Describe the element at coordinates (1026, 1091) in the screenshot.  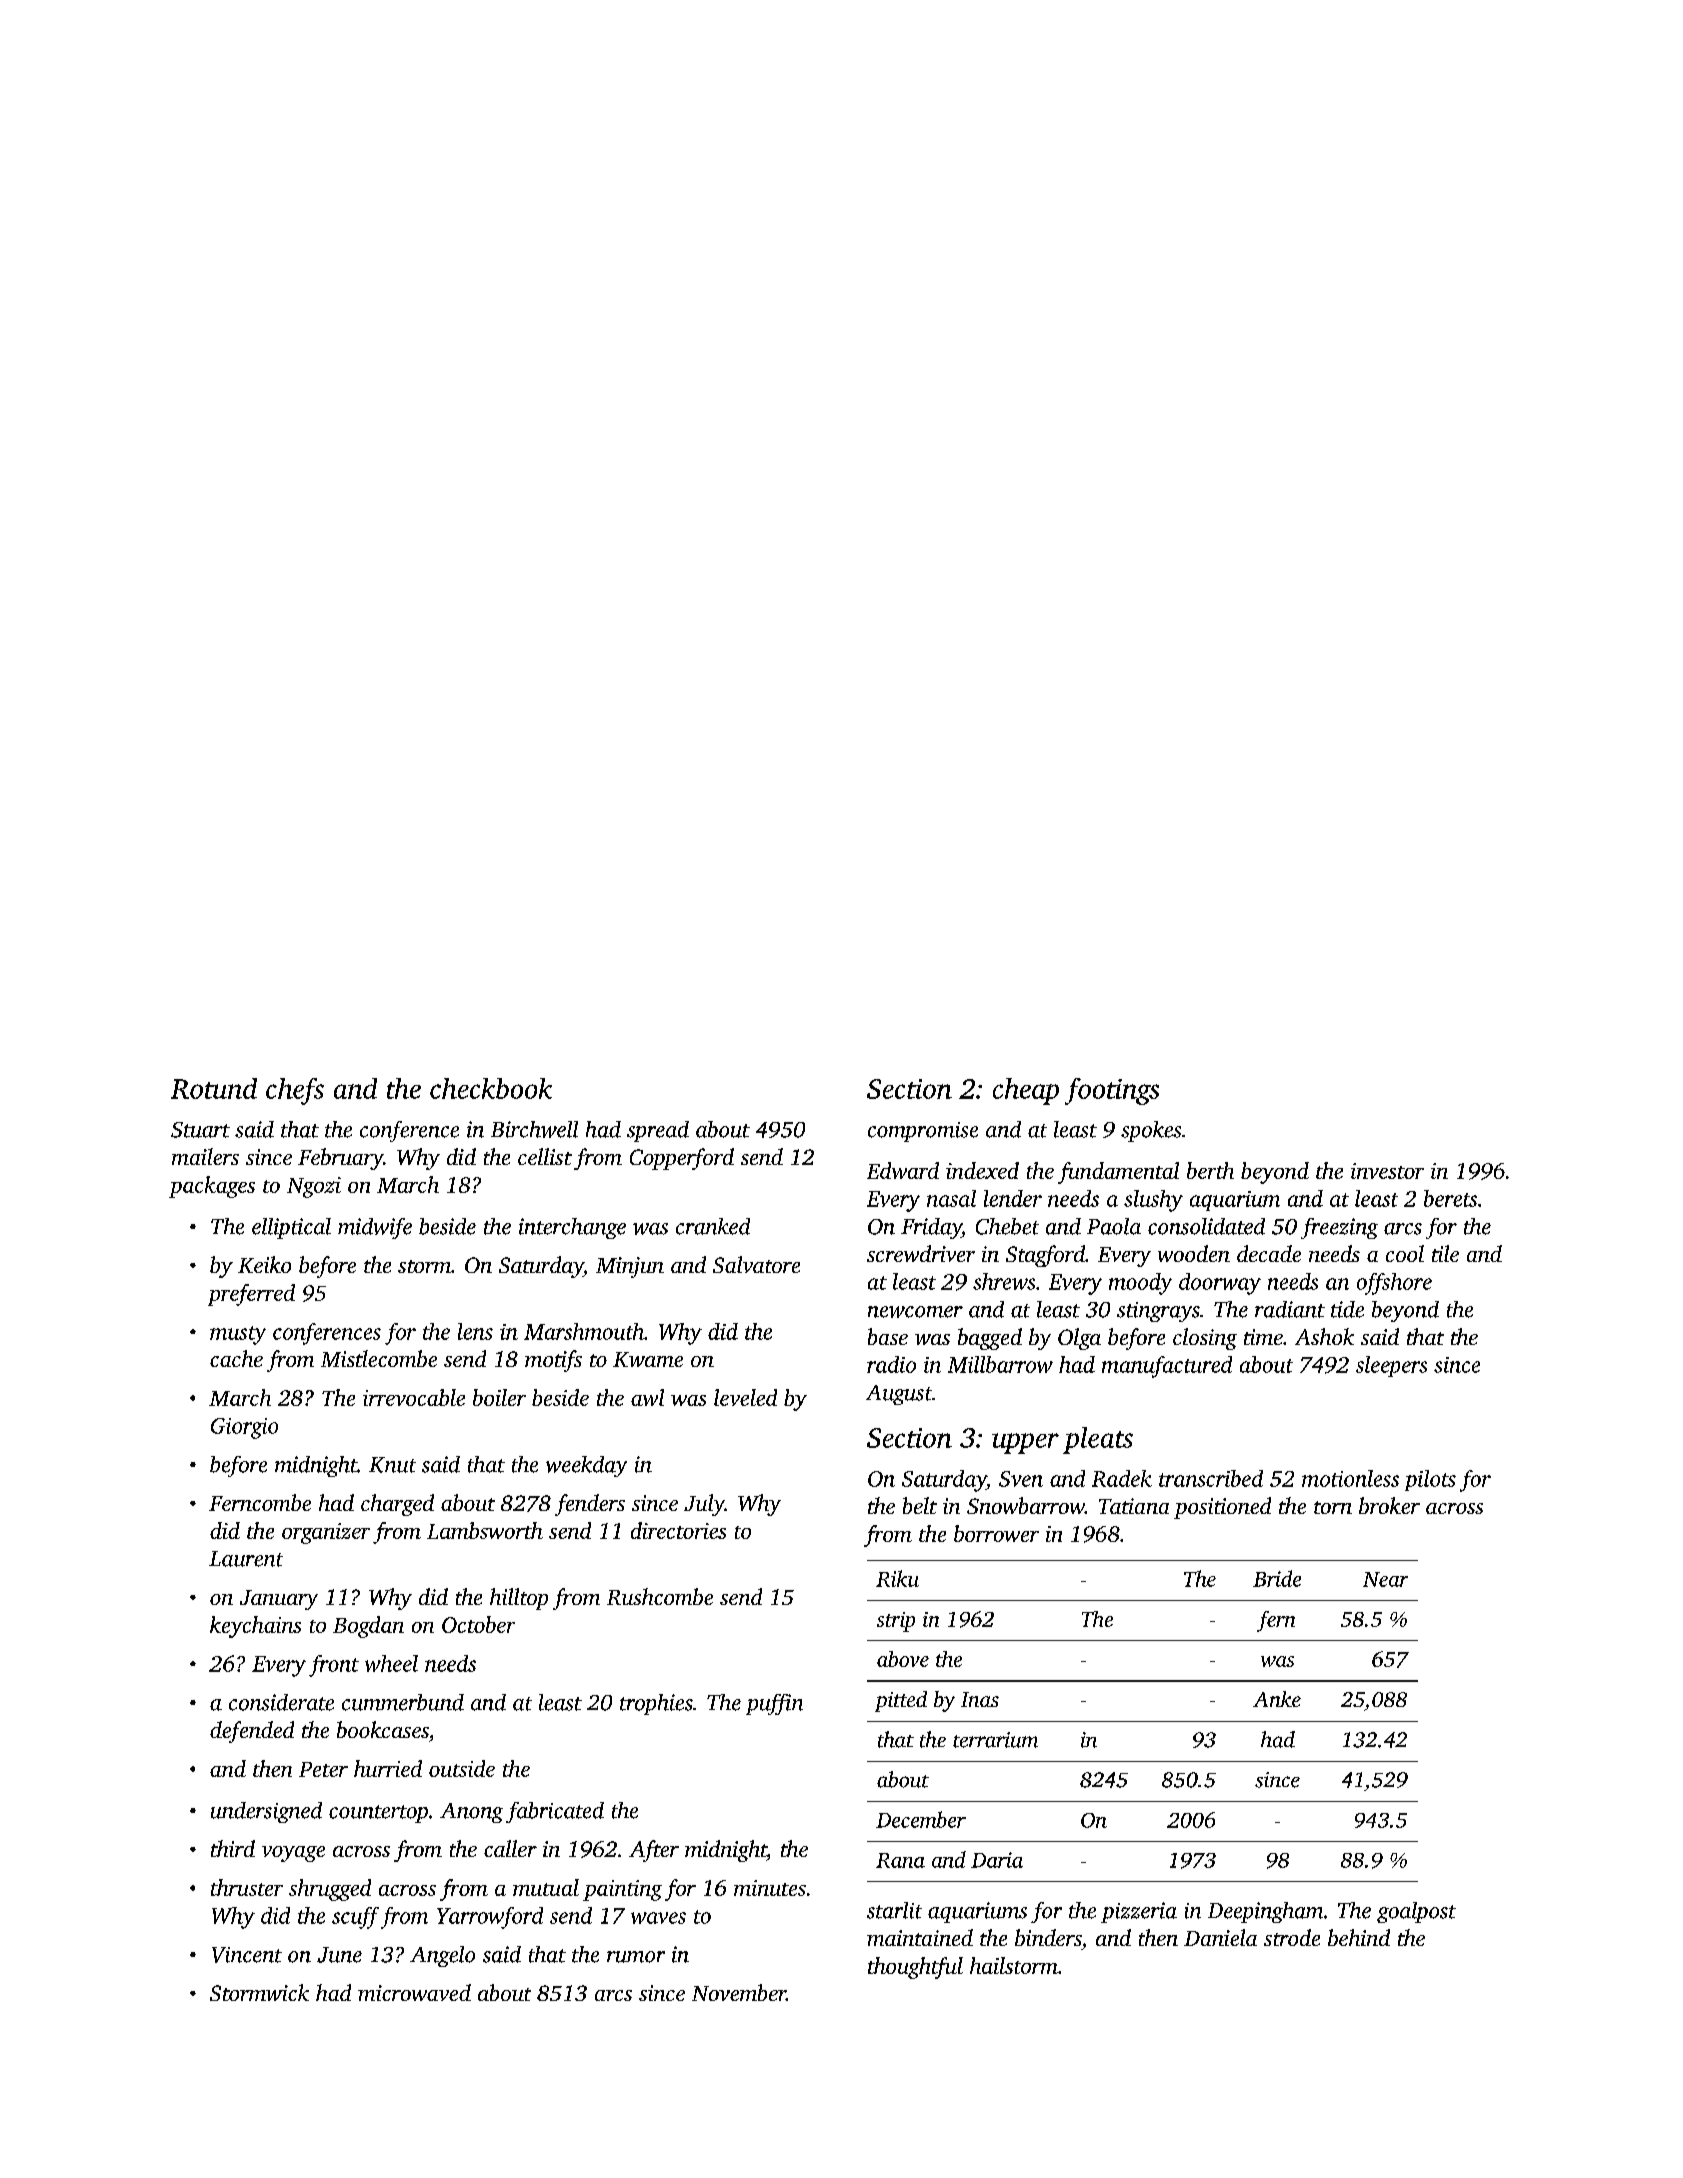
I see `cheap` at that location.
